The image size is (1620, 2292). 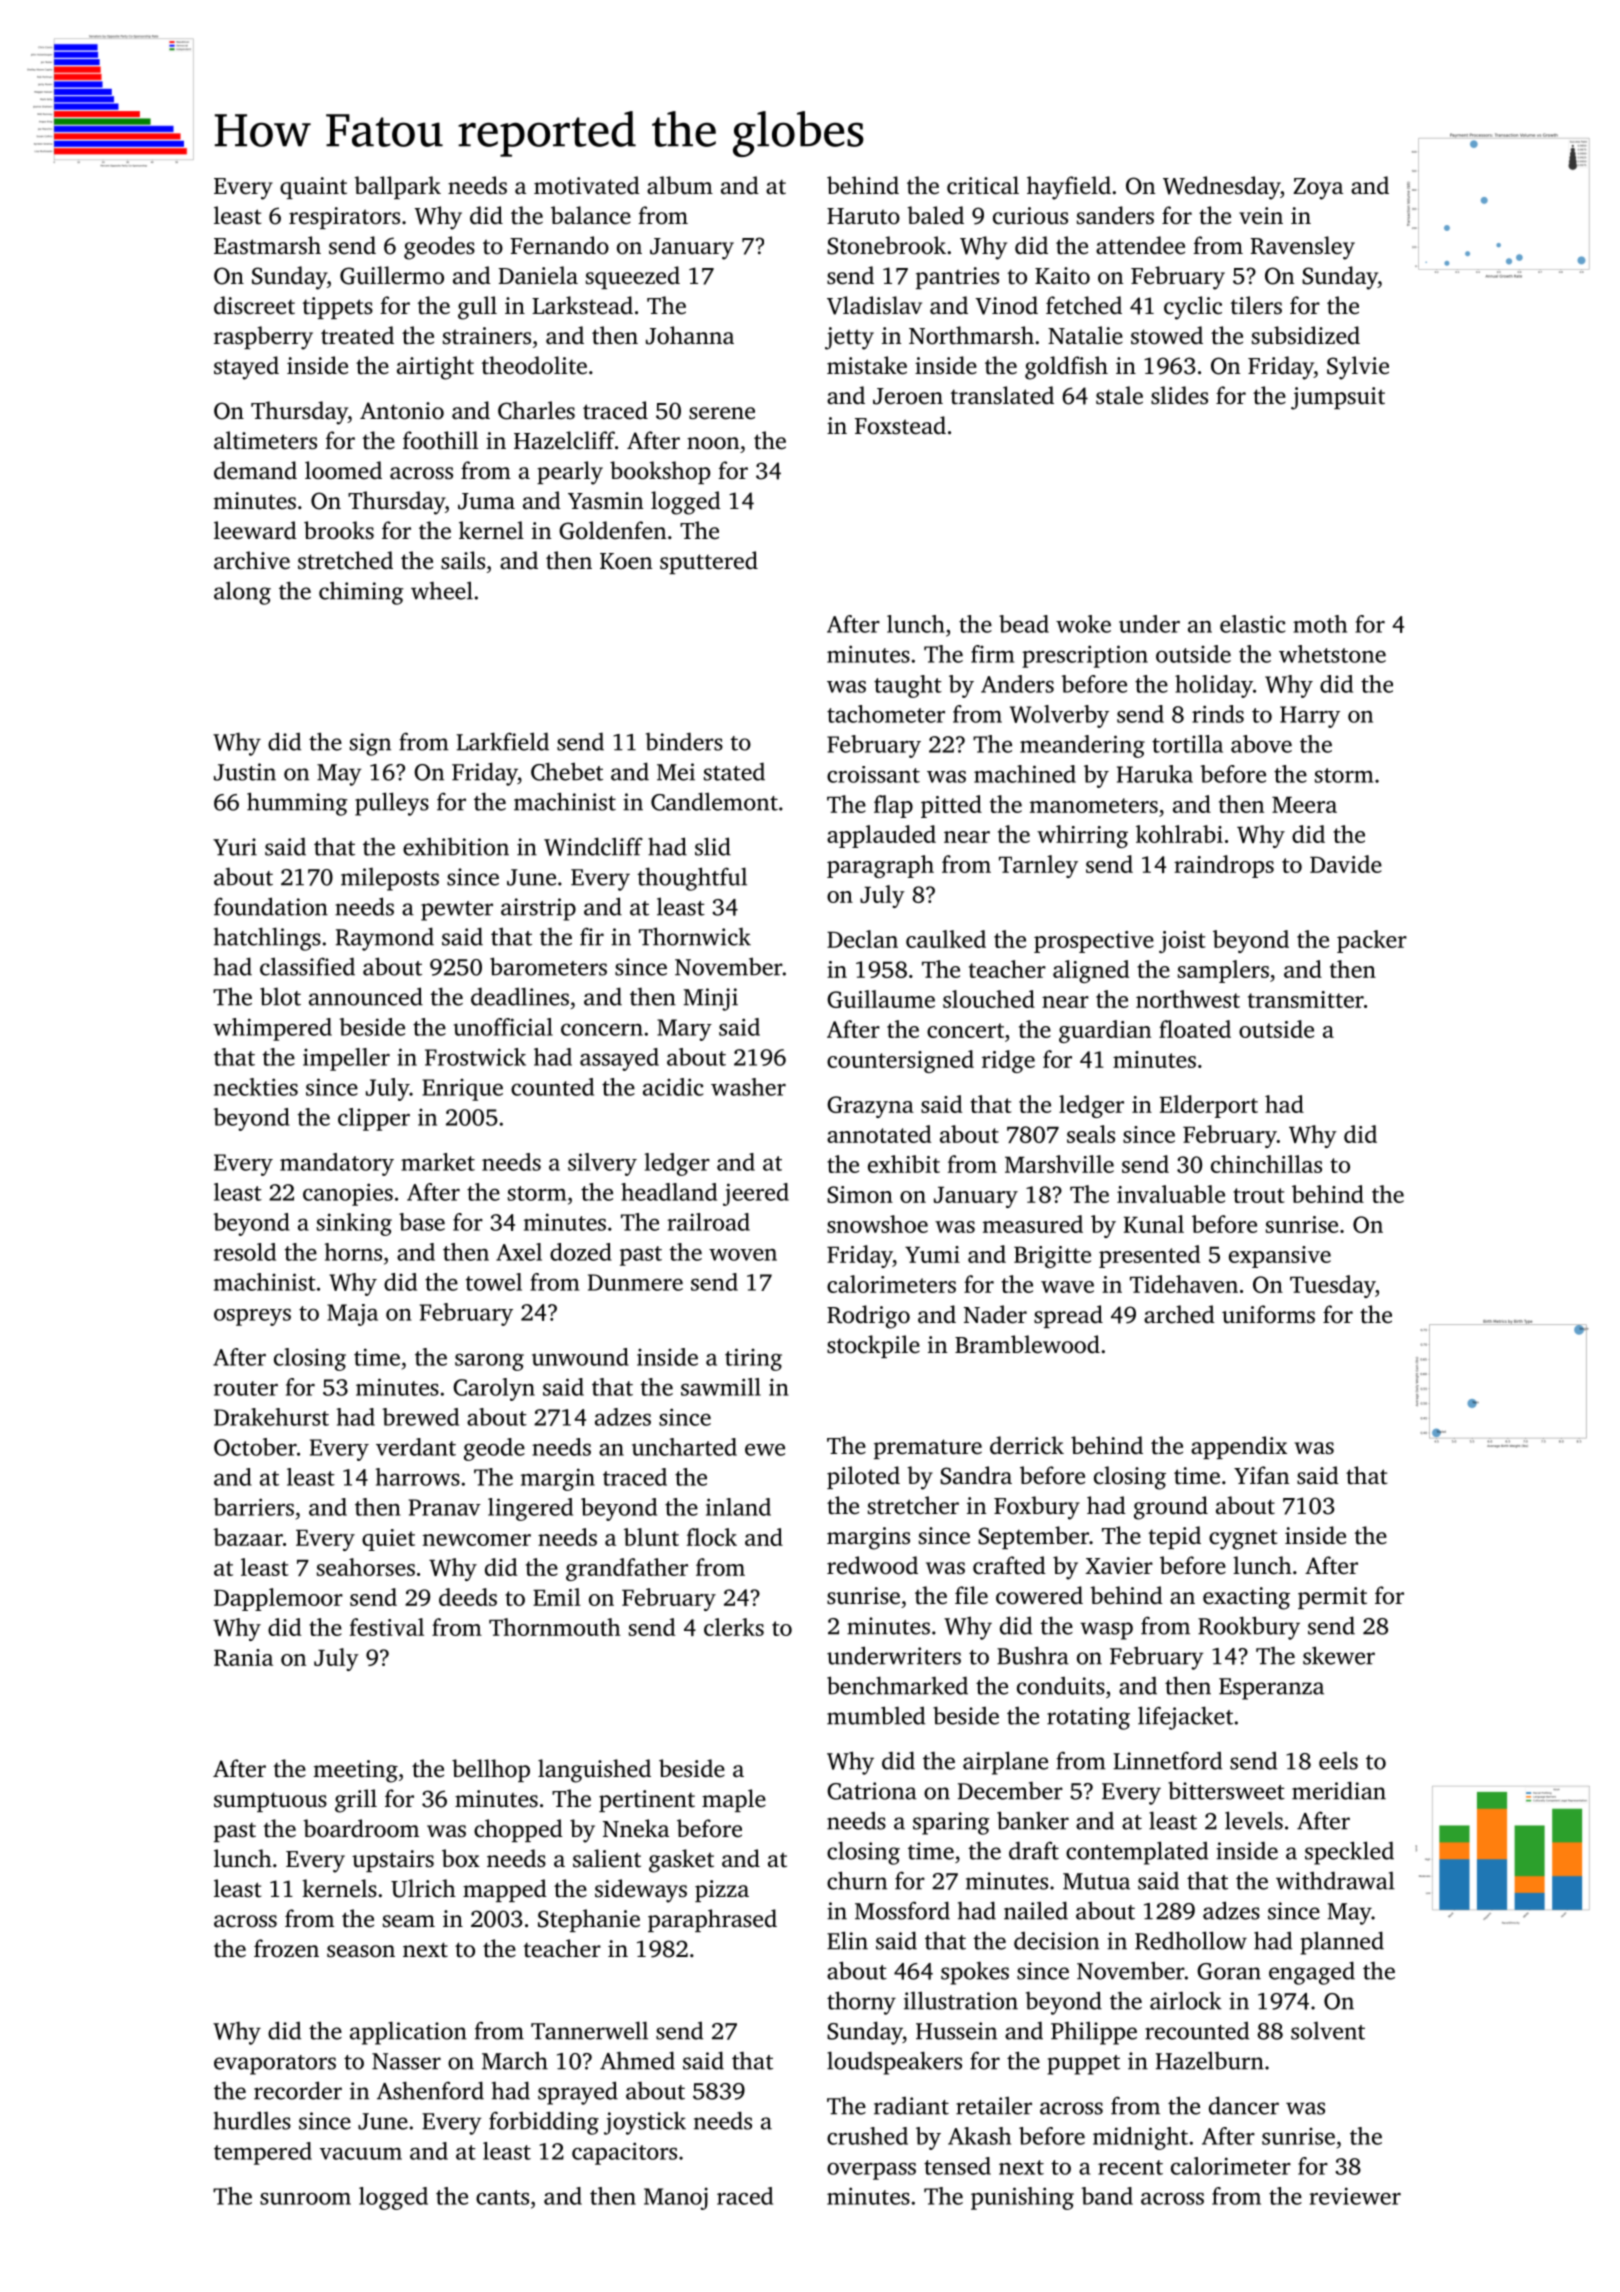 I want to click on northwest, so click(x=1188, y=999).
